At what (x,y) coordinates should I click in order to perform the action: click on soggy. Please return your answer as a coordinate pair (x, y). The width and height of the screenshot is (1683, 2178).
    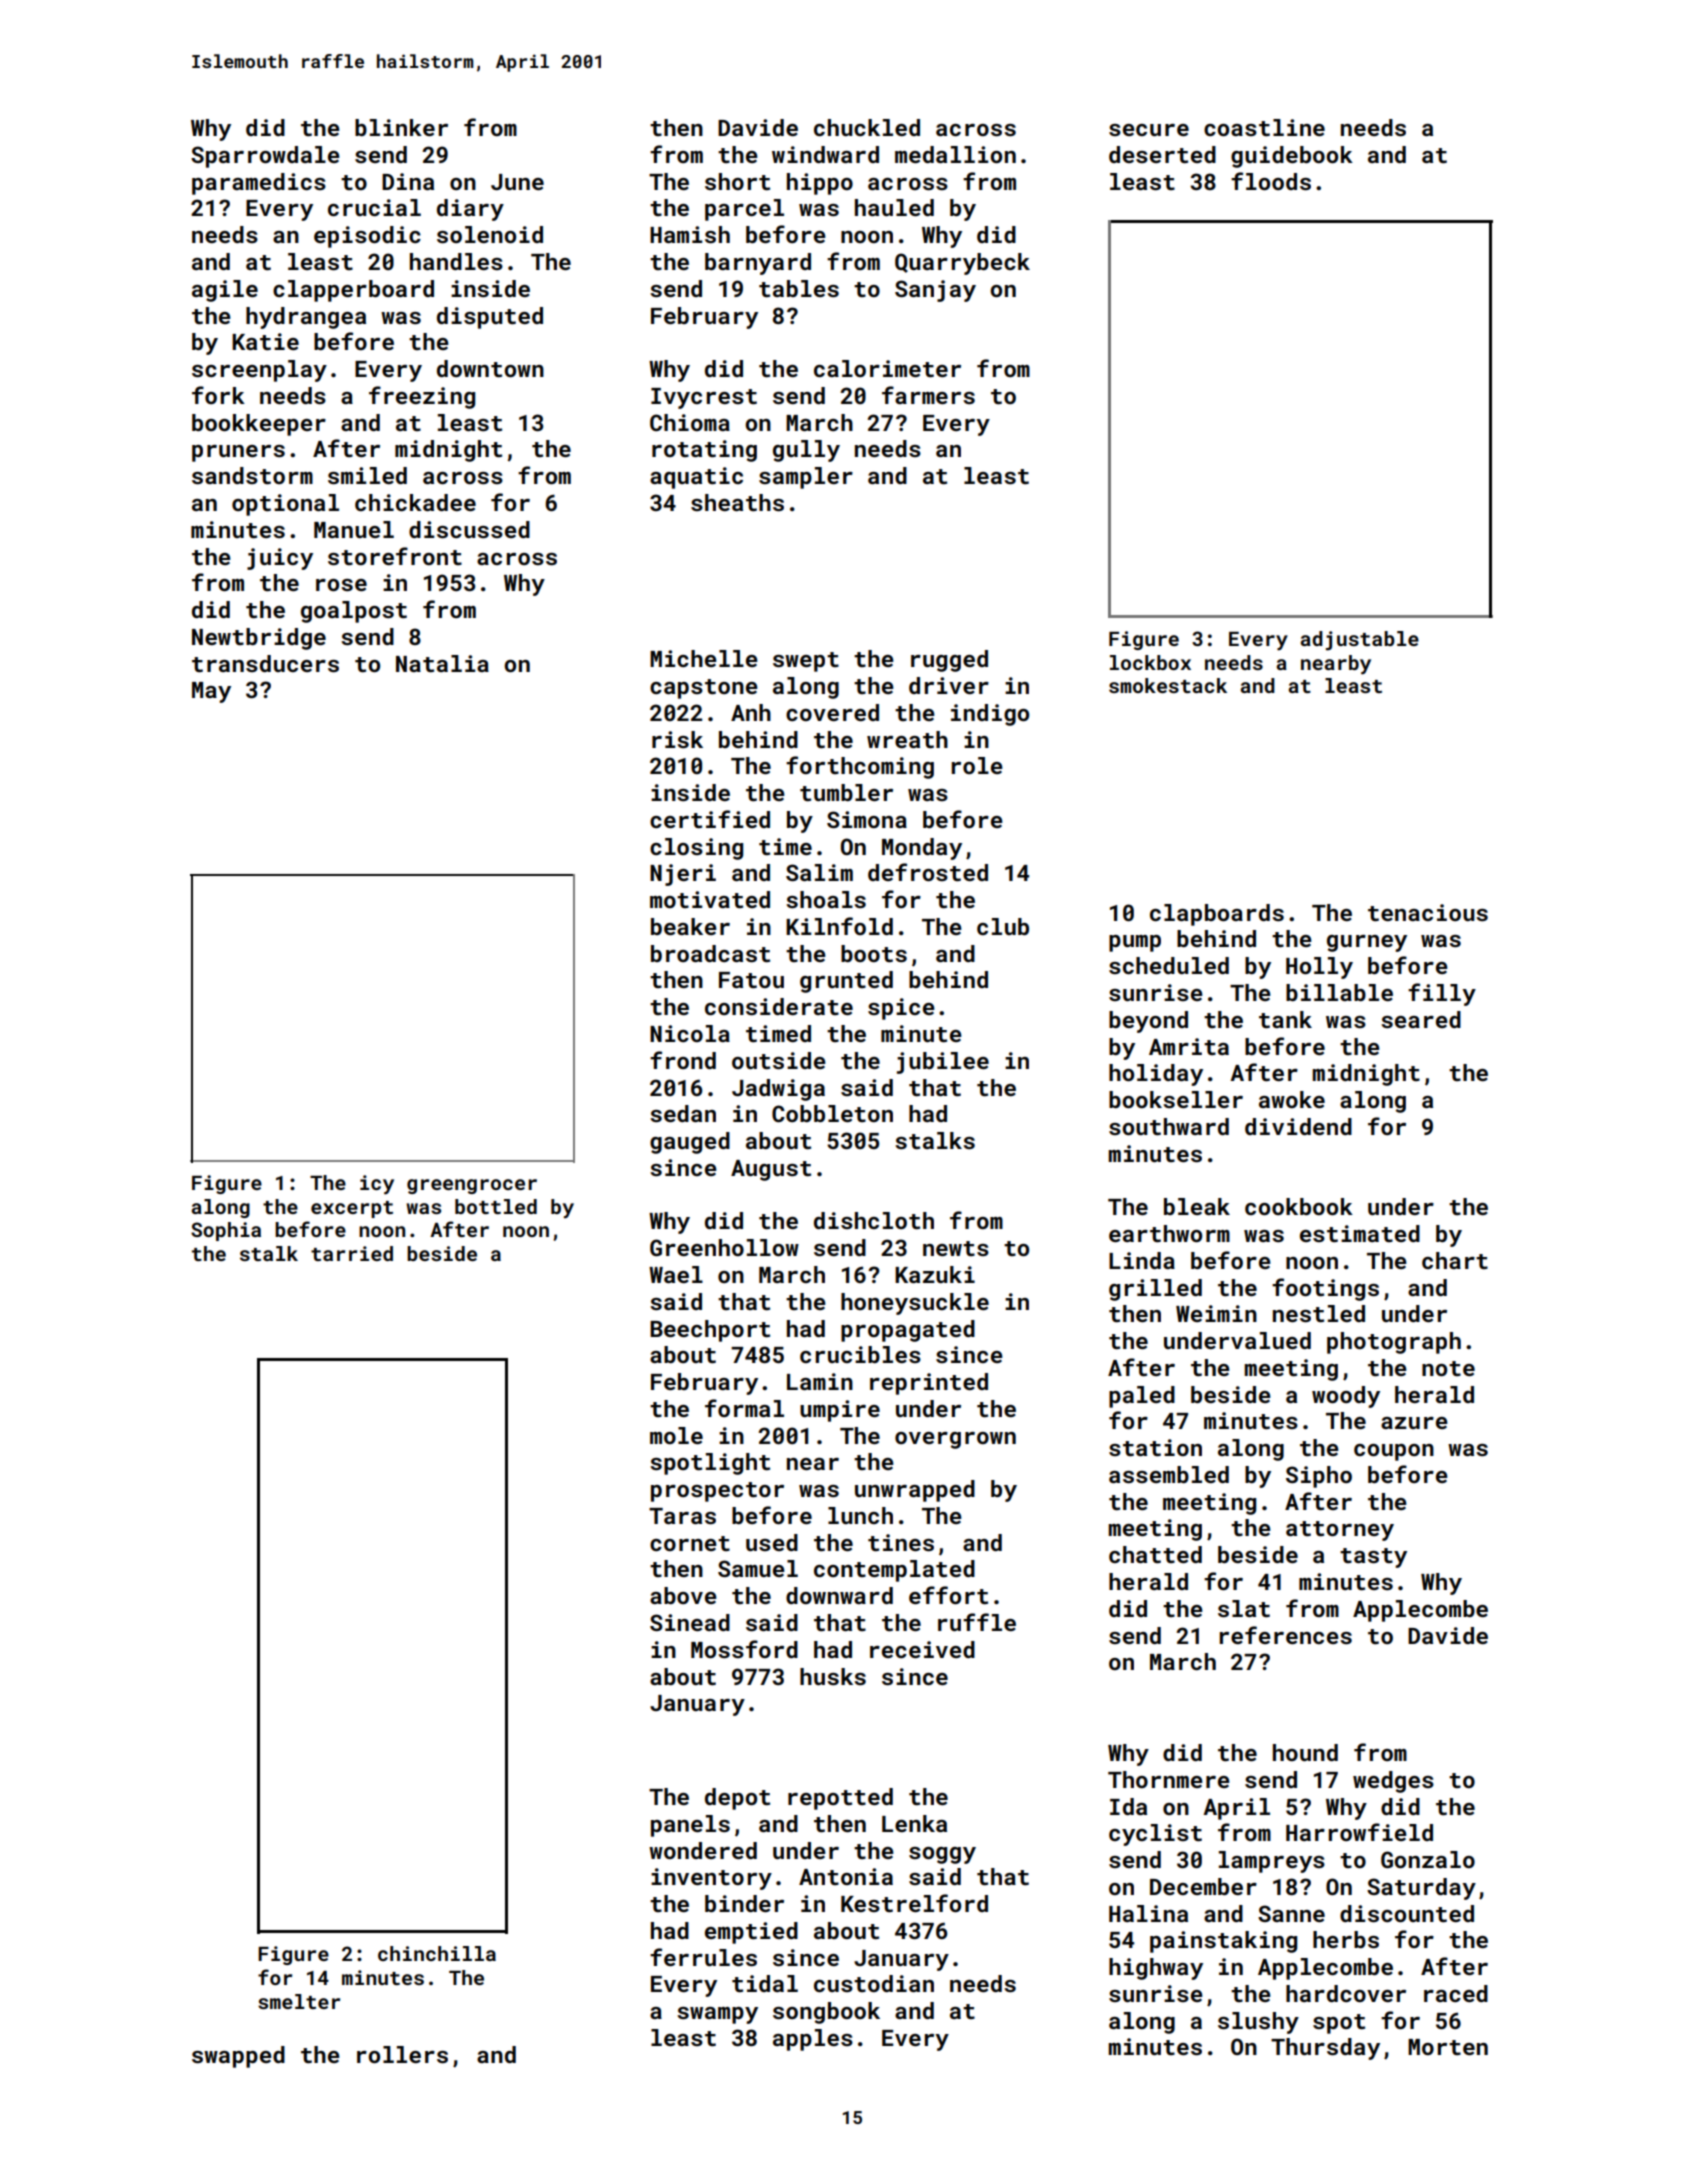
    Looking at the image, I should click on (942, 1855).
